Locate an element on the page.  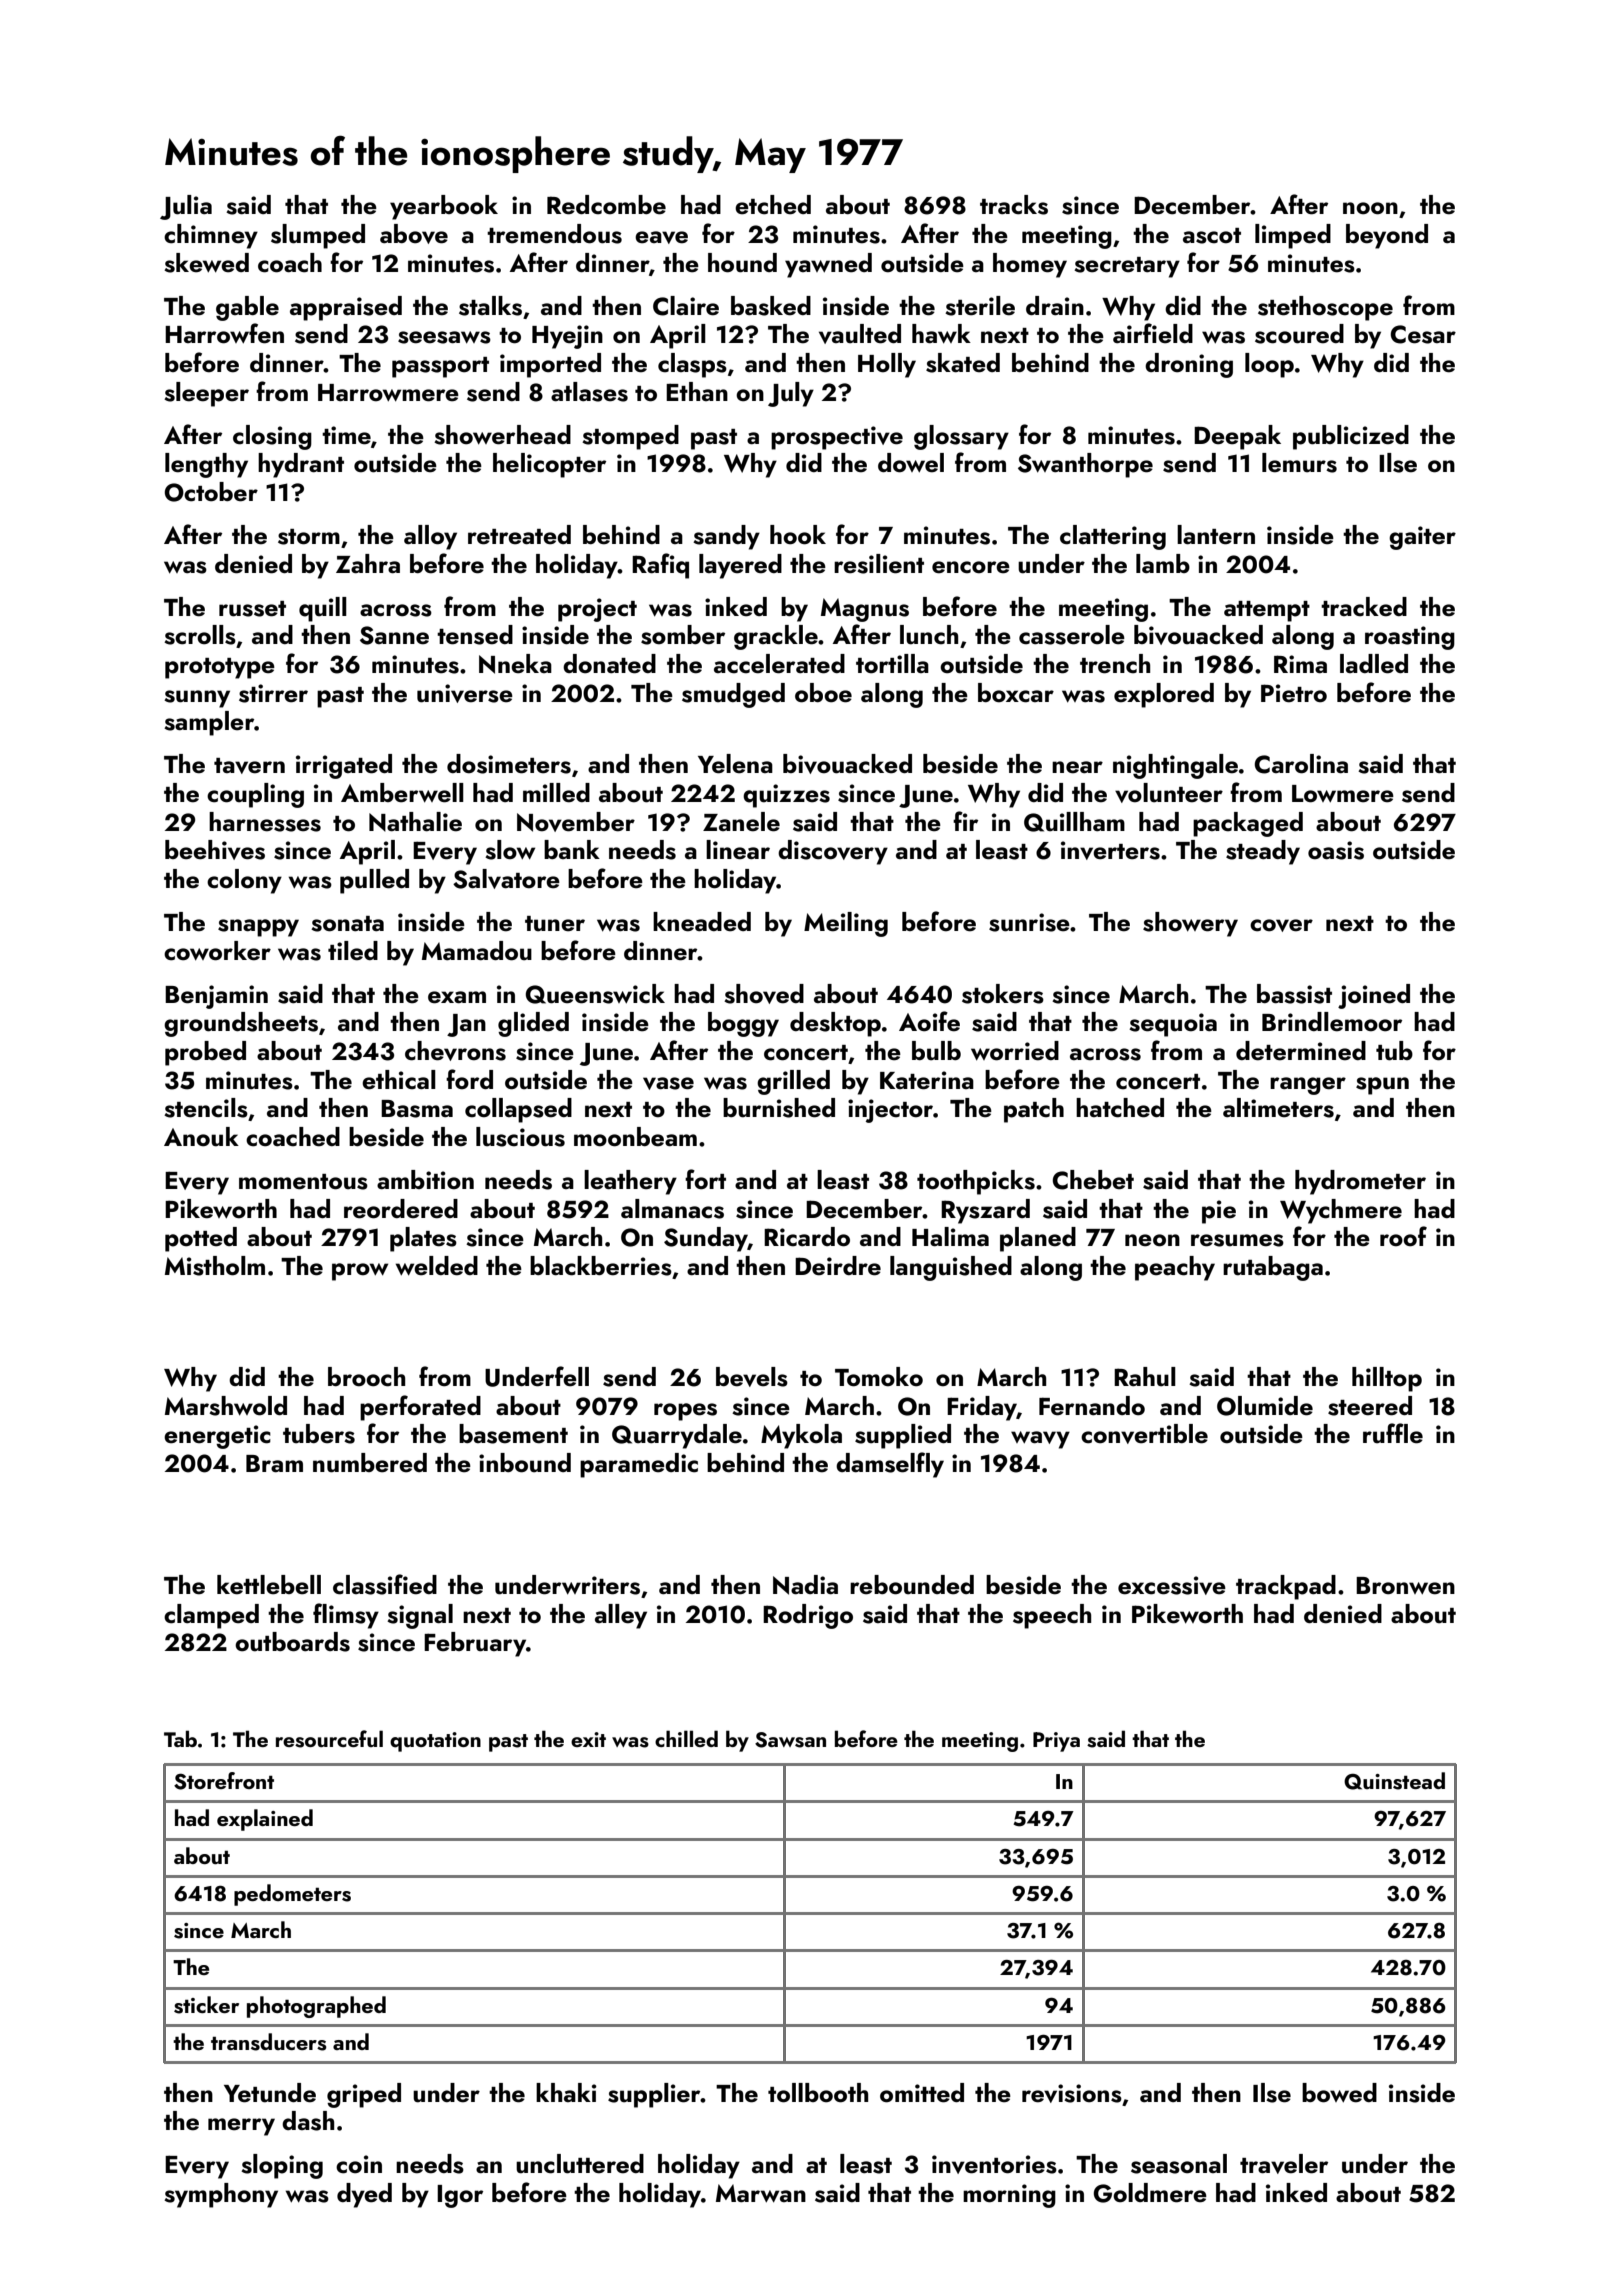
Quinstead is located at coordinates (1394, 1781).
